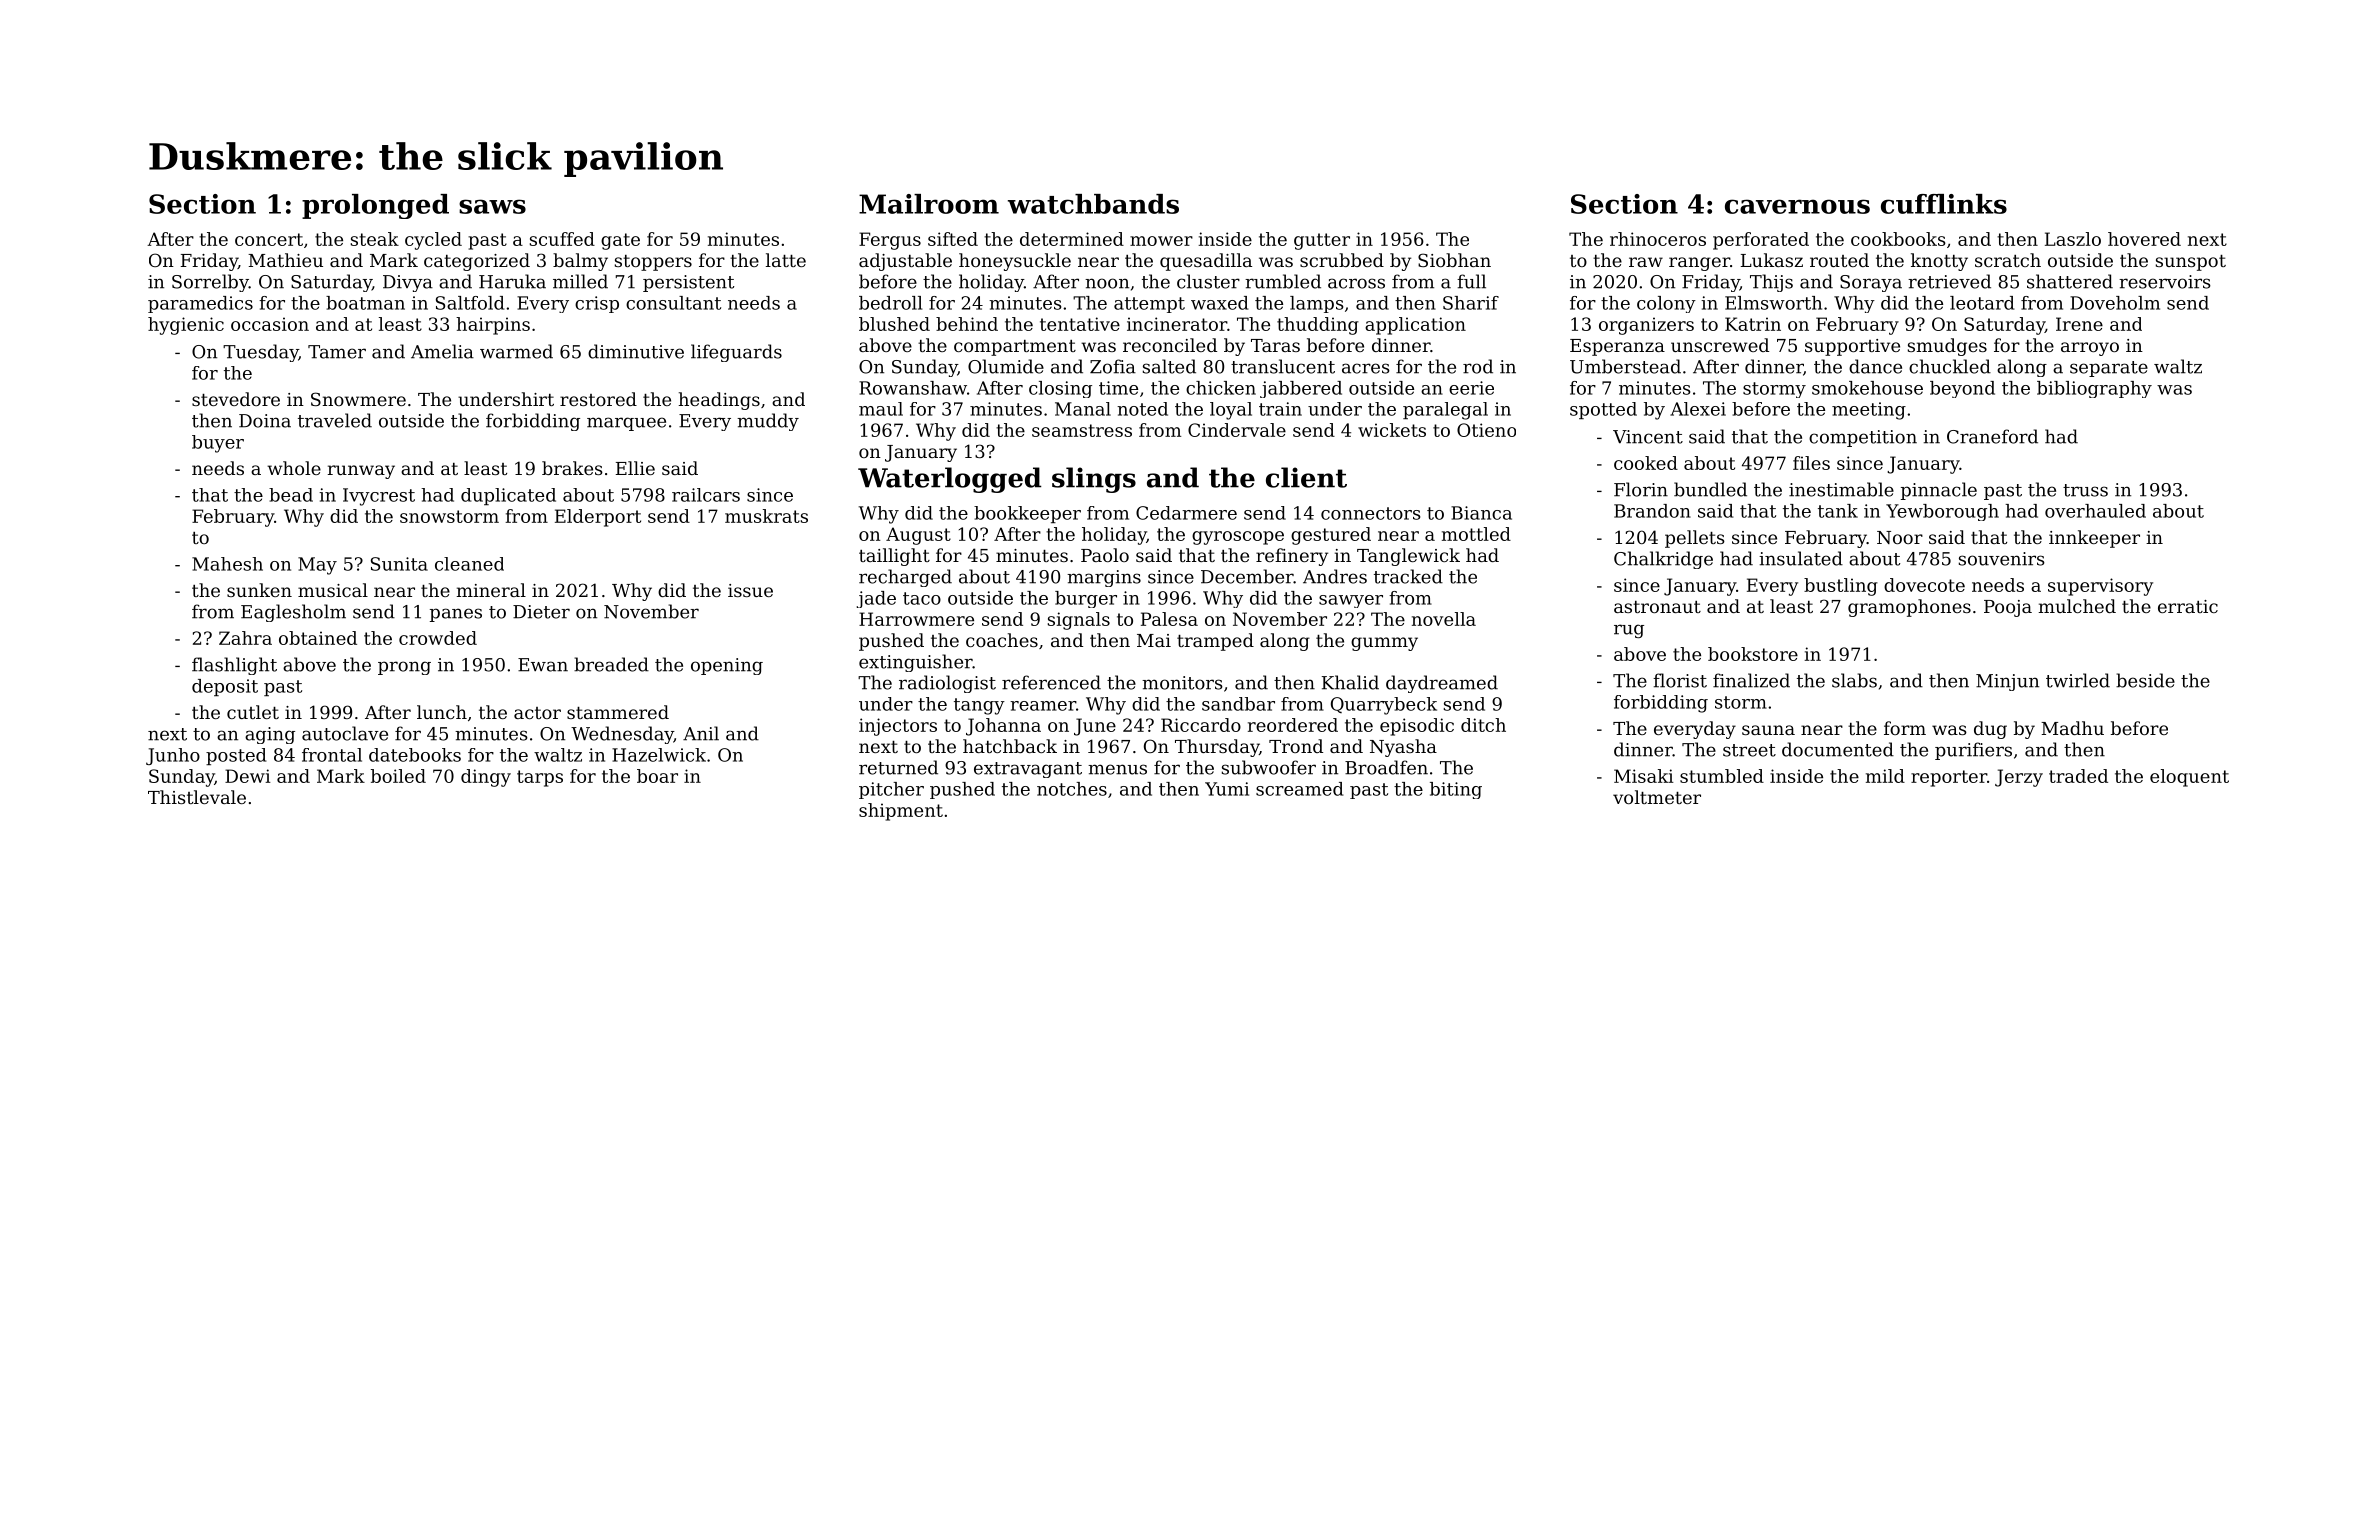  I want to click on compartment, so click(1015, 348).
